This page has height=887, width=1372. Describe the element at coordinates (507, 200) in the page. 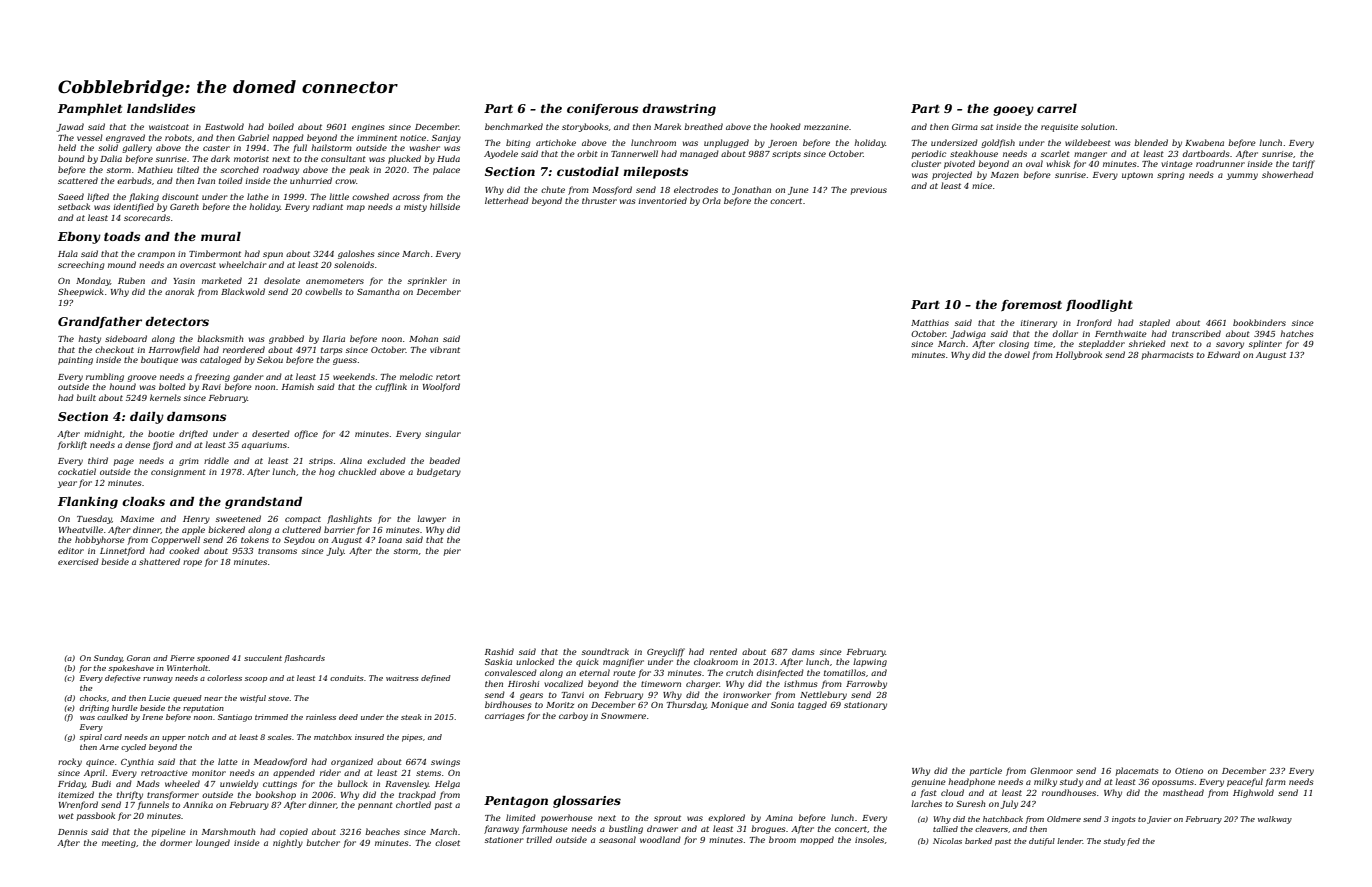

I see `letterhead` at that location.
